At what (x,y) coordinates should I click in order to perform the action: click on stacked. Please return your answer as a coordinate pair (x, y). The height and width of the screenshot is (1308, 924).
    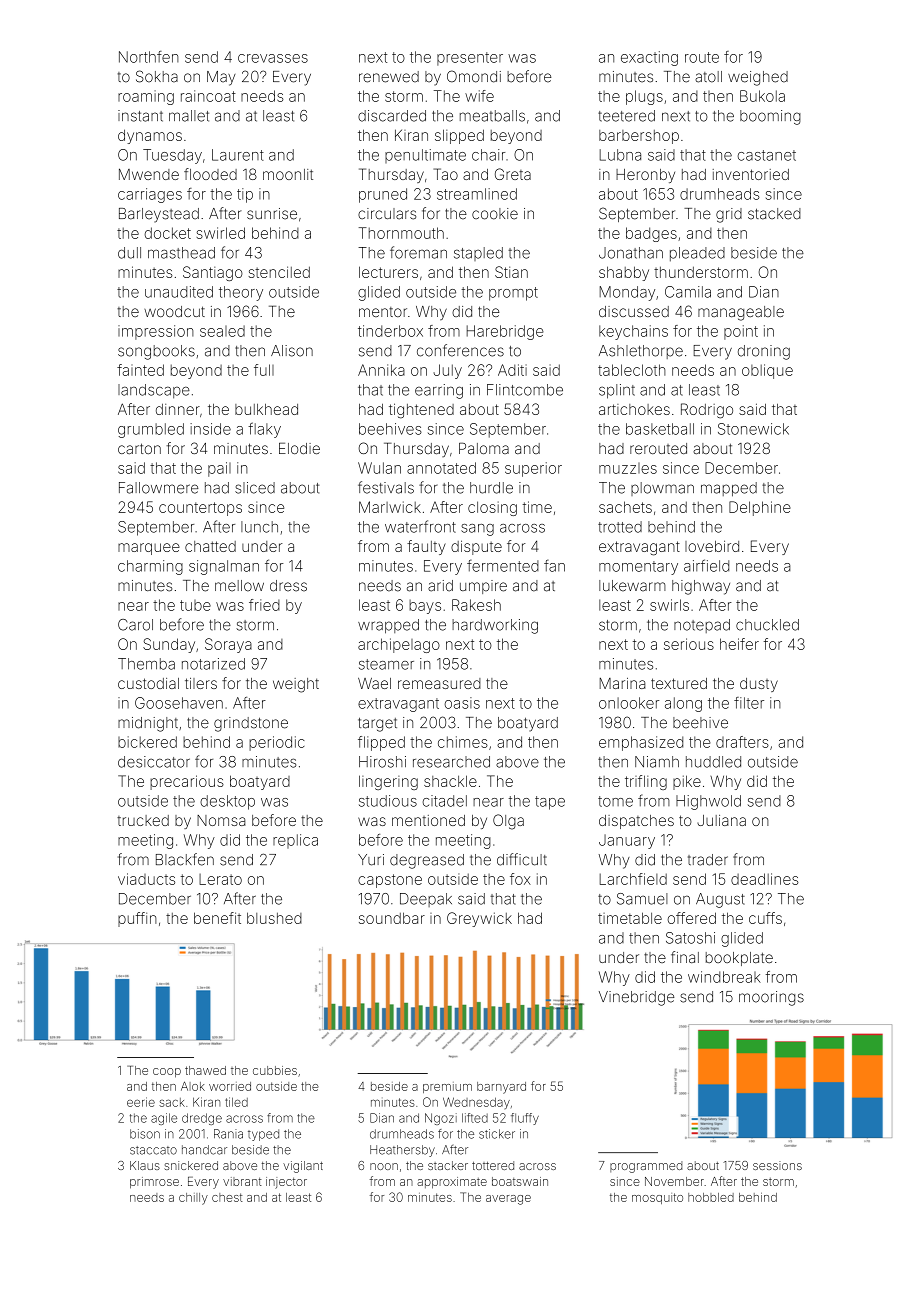
    Looking at the image, I should click on (774, 214).
